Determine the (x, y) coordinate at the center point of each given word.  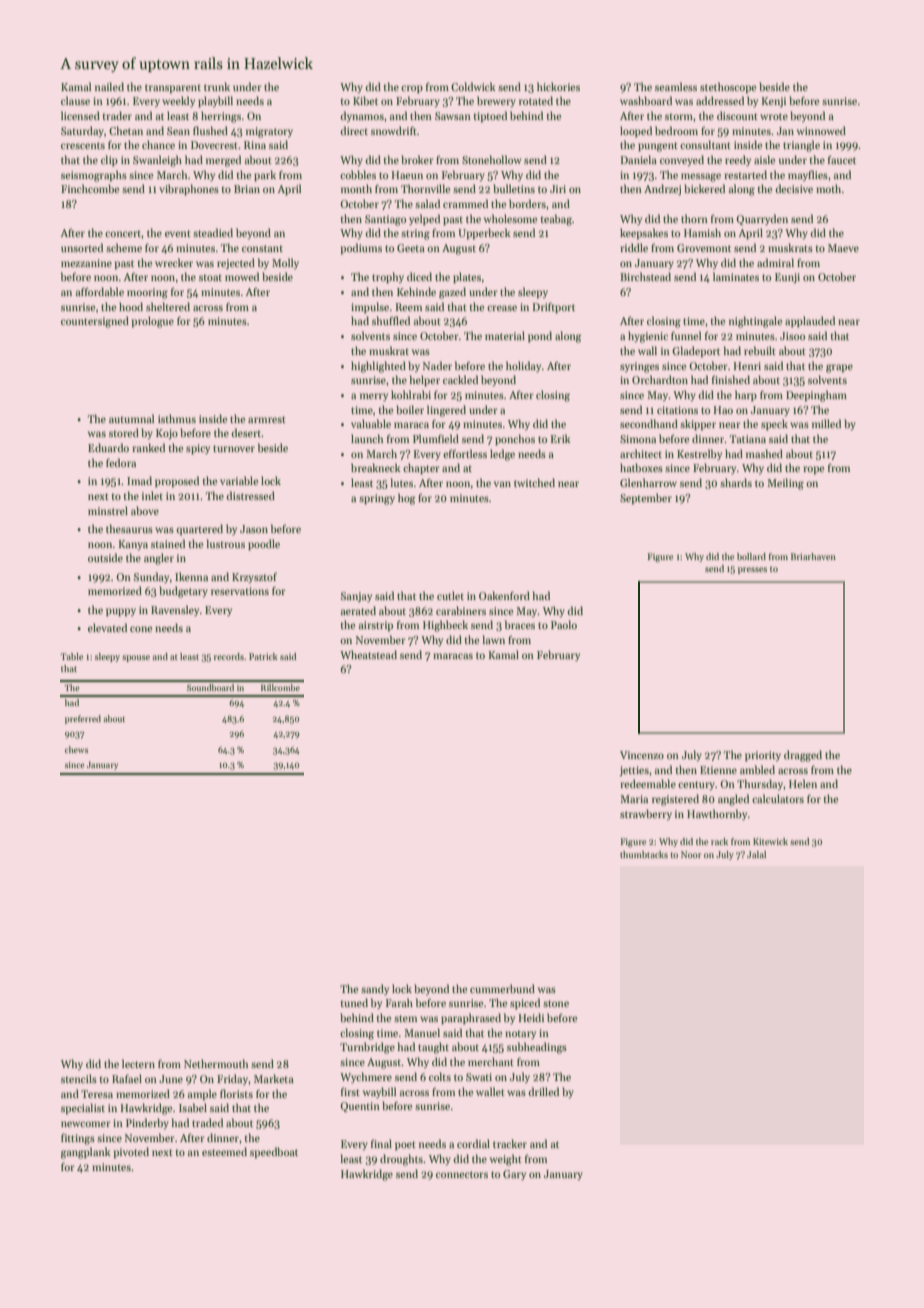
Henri (747, 366)
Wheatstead (368, 654)
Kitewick (770, 841)
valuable (371, 423)
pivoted (131, 1152)
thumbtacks (644, 854)
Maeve (843, 248)
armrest (267, 419)
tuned (354, 1002)
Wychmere (366, 1077)
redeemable (648, 783)
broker (417, 159)
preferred (83, 719)
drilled (543, 1091)
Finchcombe (90, 188)
